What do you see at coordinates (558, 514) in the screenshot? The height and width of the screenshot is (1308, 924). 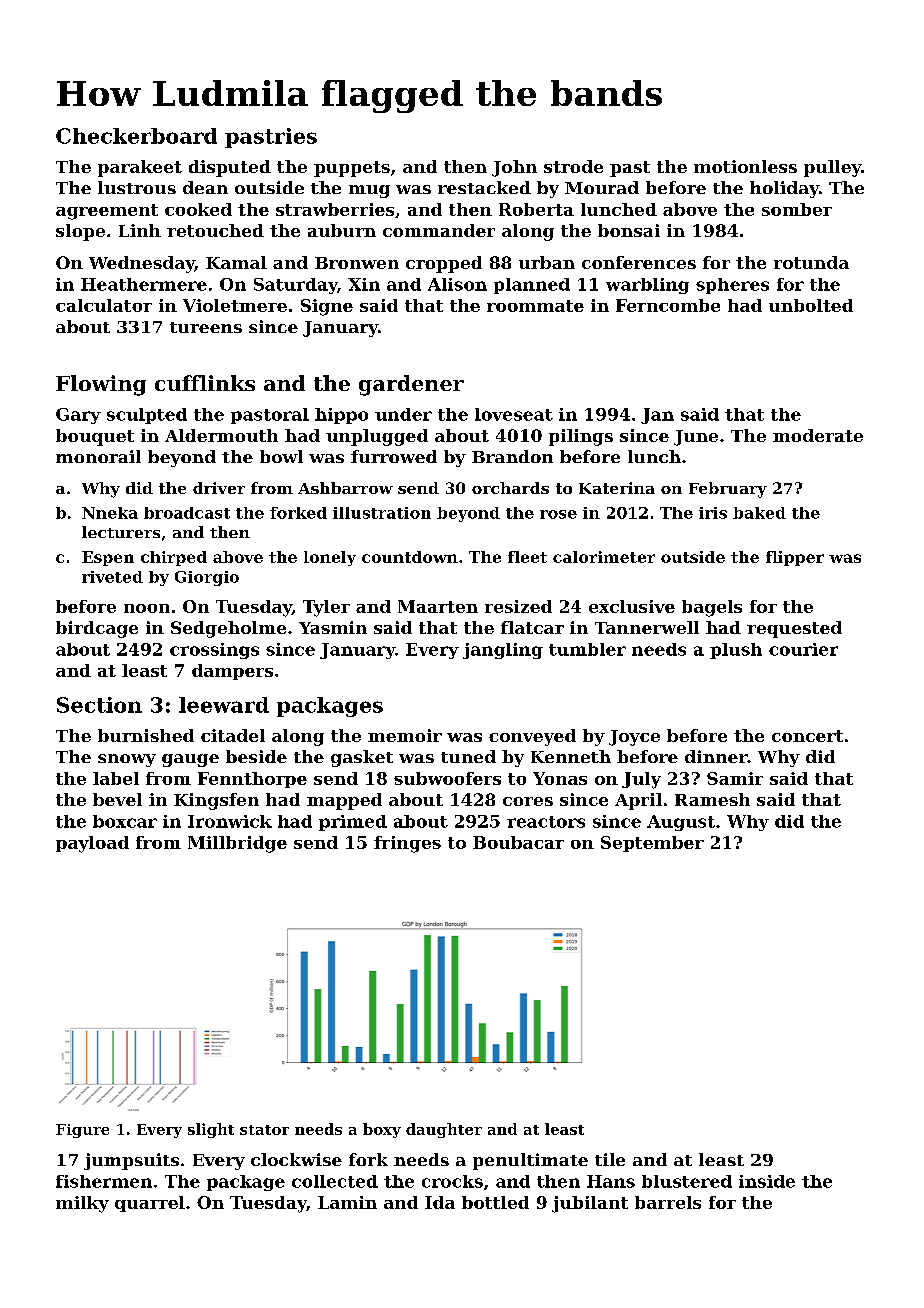 I see `rose` at bounding box center [558, 514].
